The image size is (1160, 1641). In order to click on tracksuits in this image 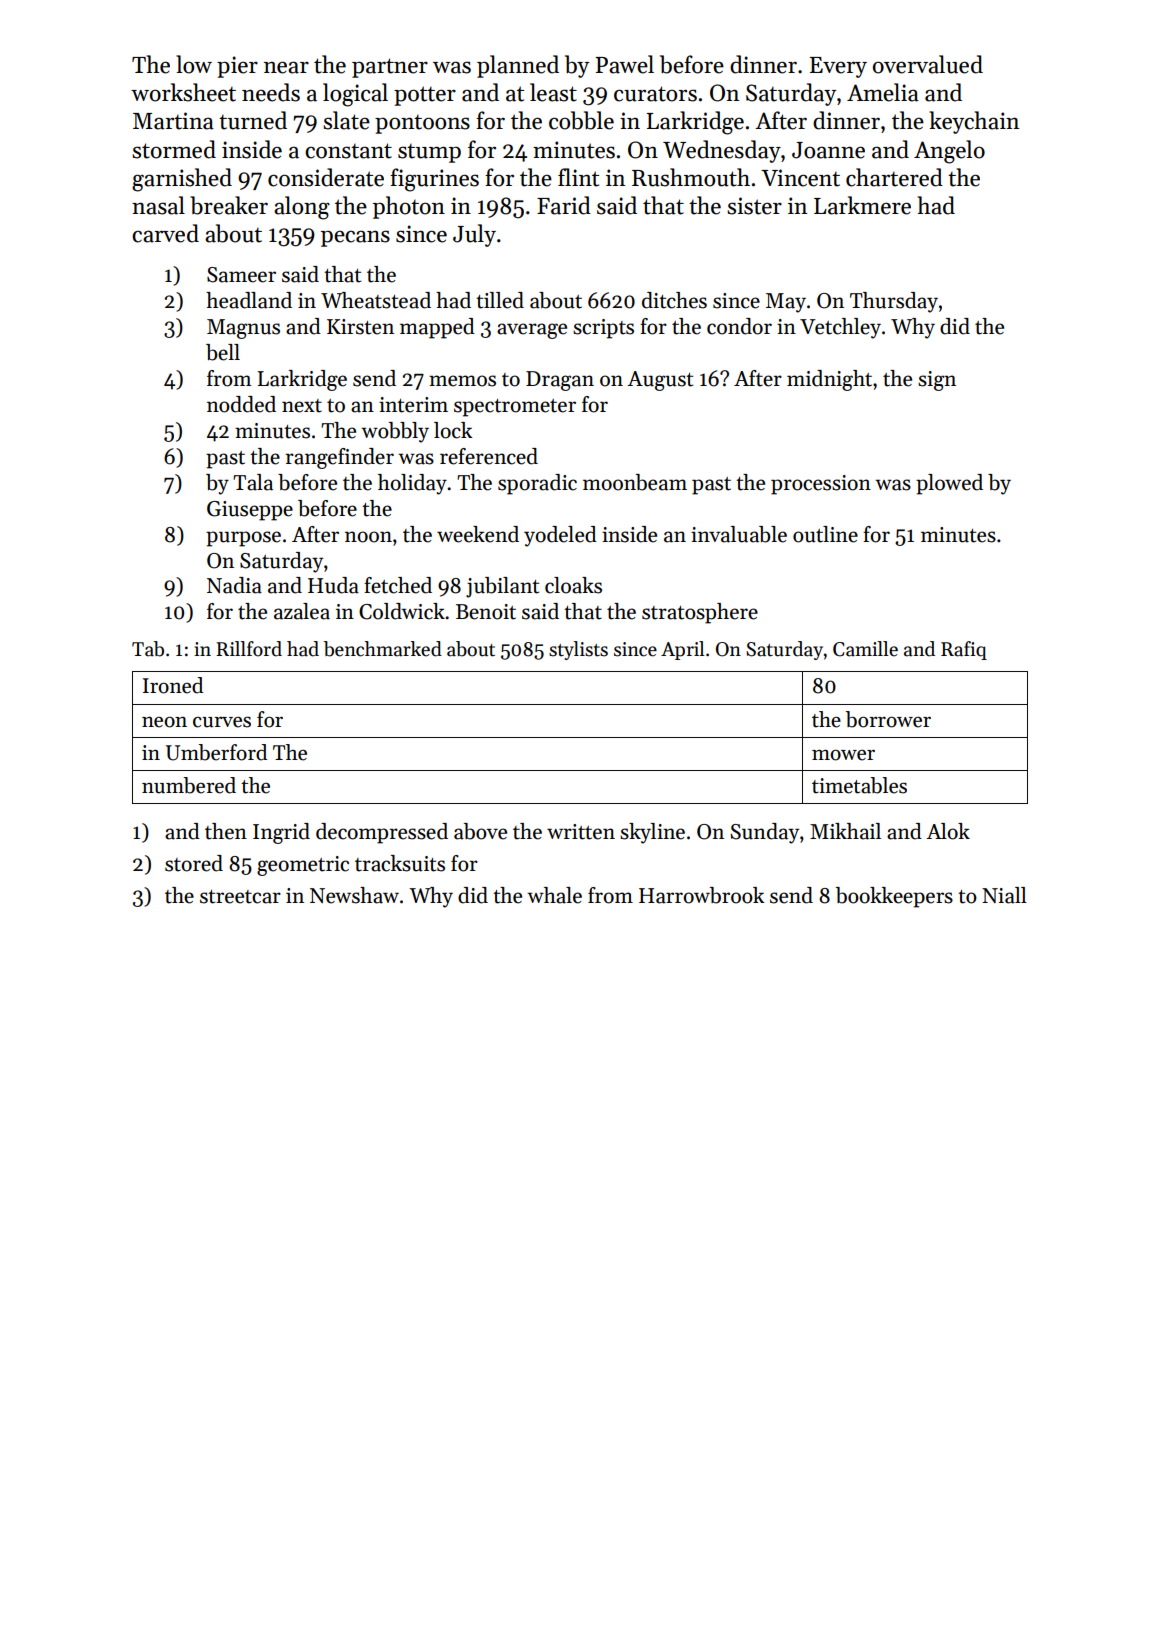, I will do `click(400, 863)`.
